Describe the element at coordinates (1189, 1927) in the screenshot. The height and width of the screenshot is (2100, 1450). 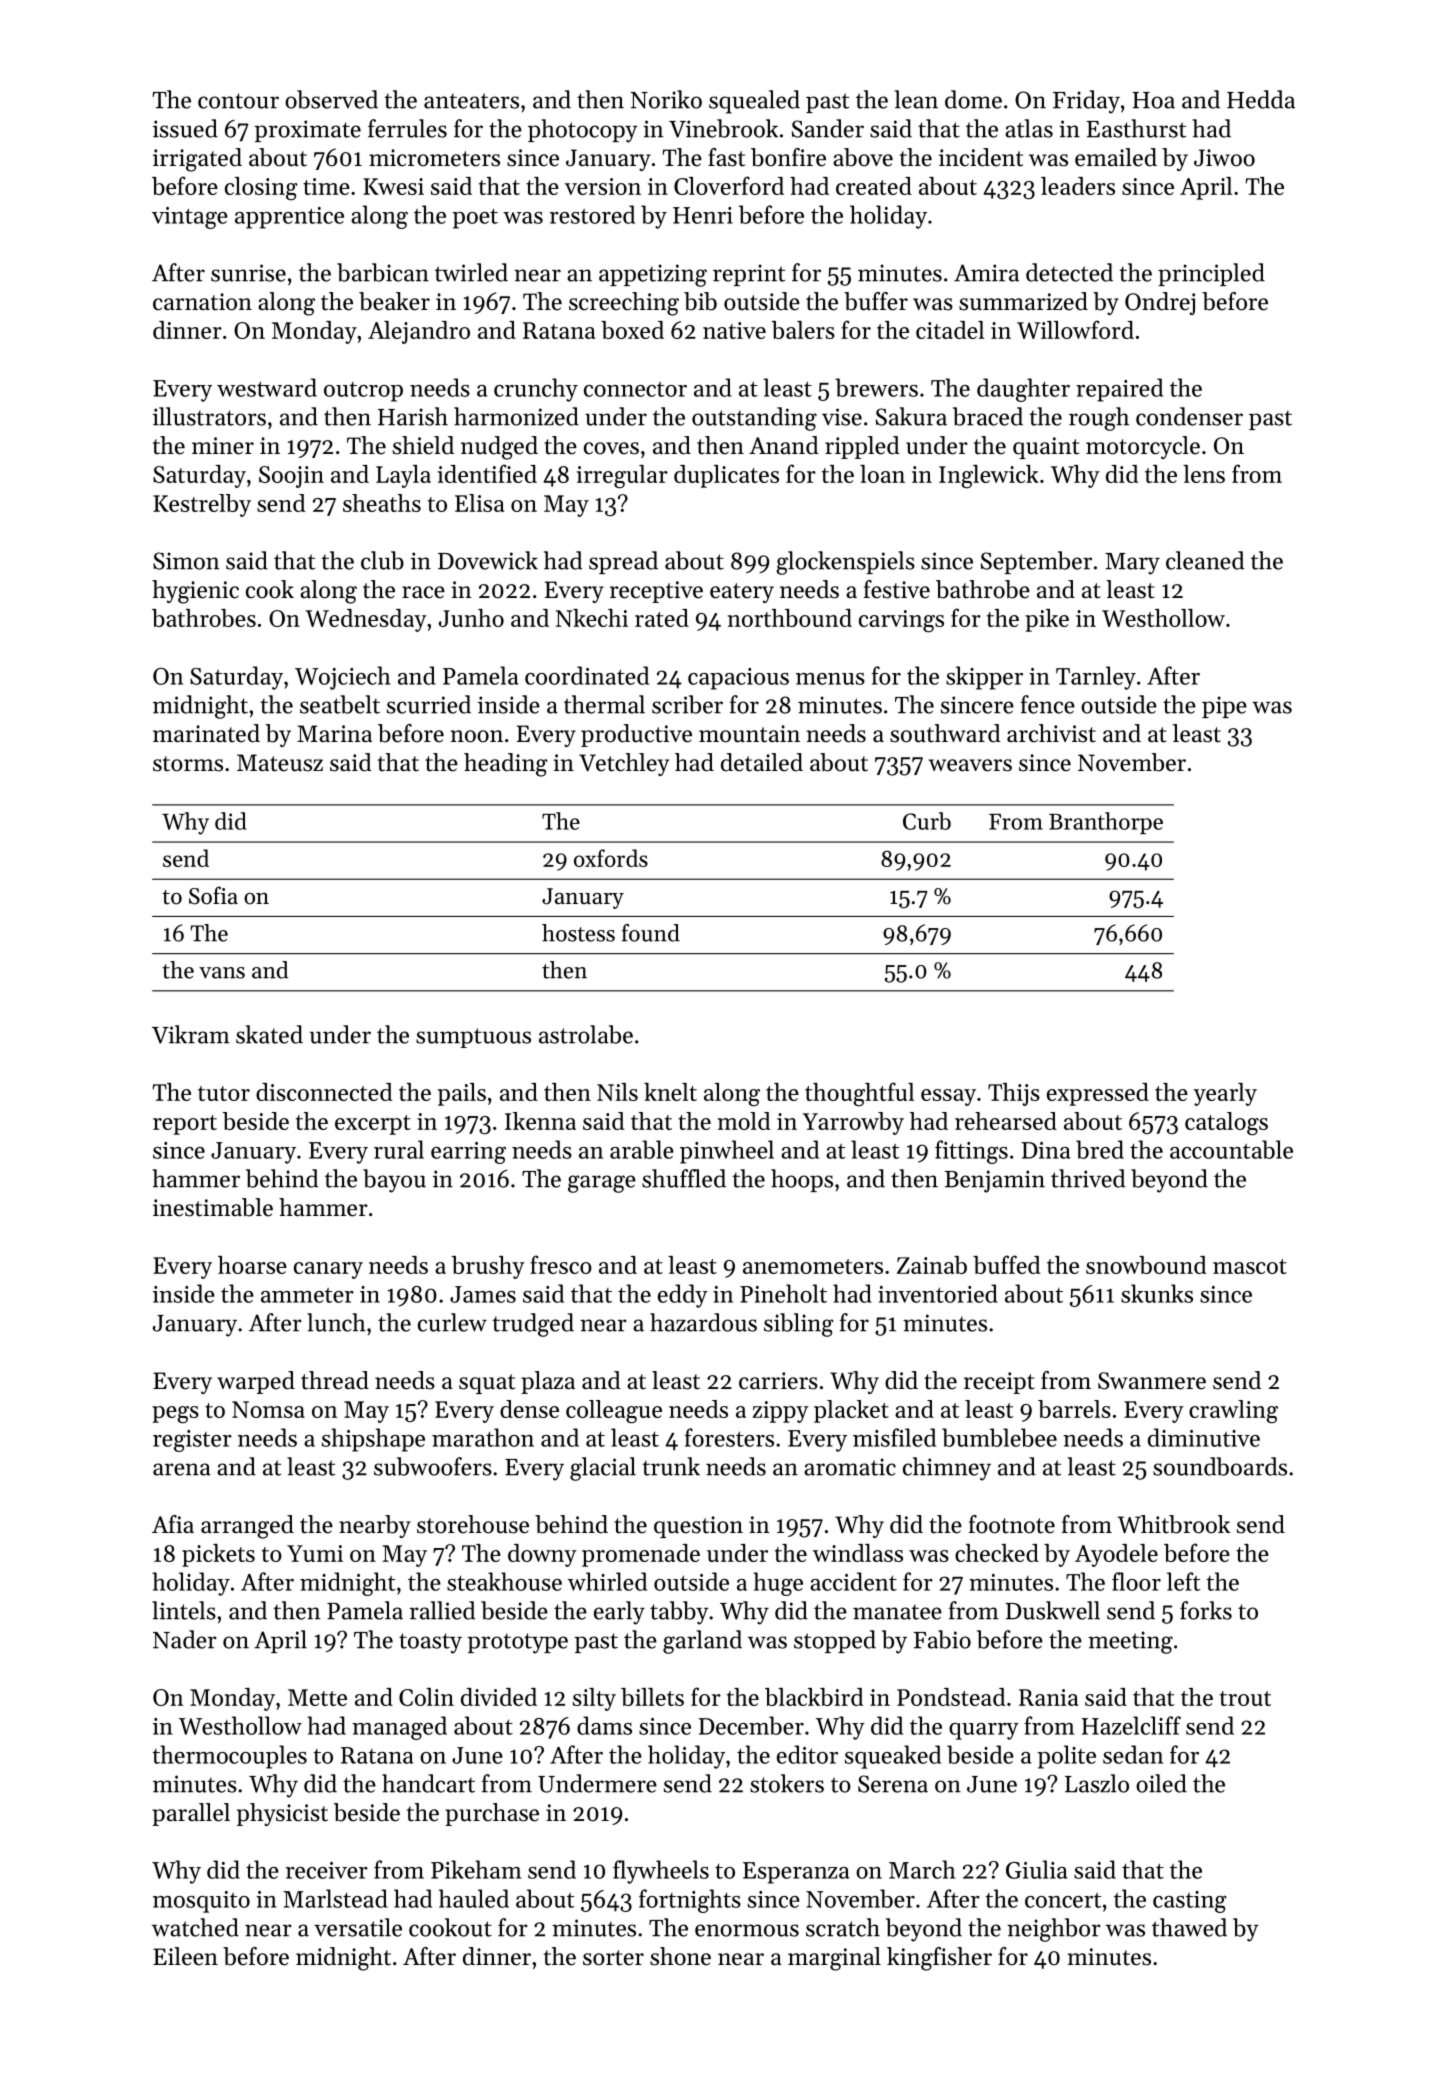
I see `thawed` at that location.
